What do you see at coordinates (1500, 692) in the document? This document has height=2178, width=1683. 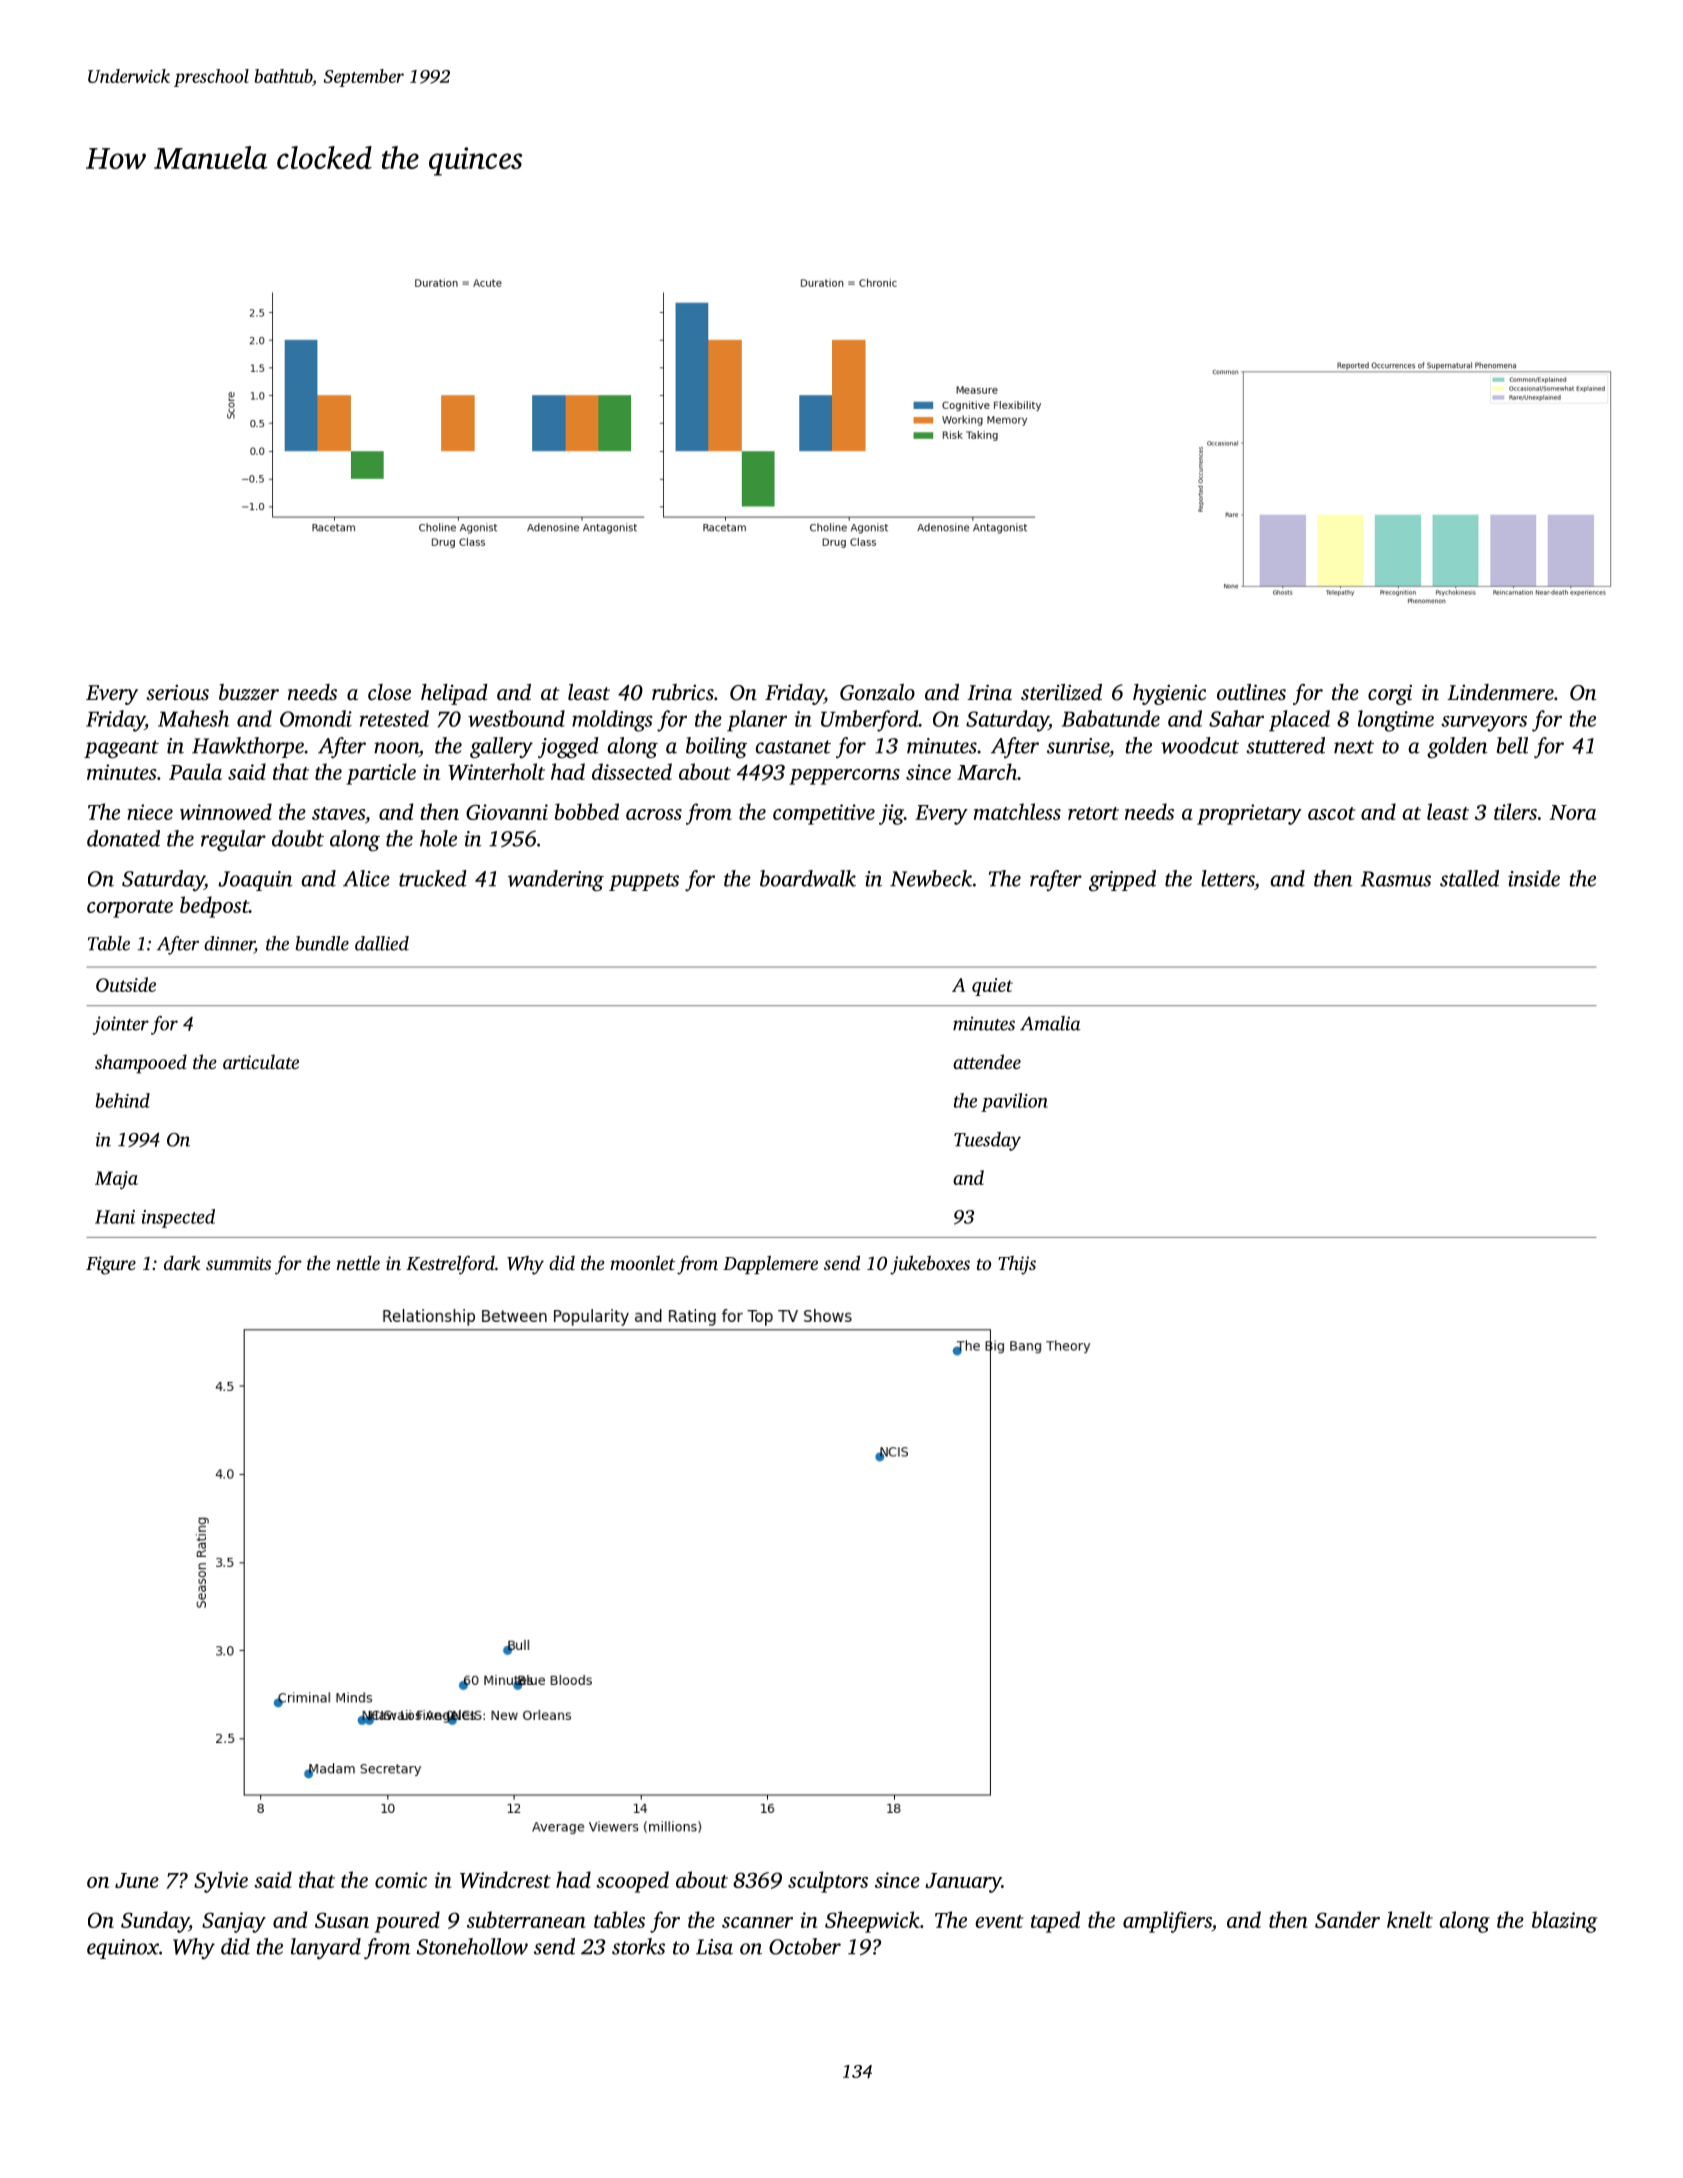 I see `Lindenmere` at bounding box center [1500, 692].
